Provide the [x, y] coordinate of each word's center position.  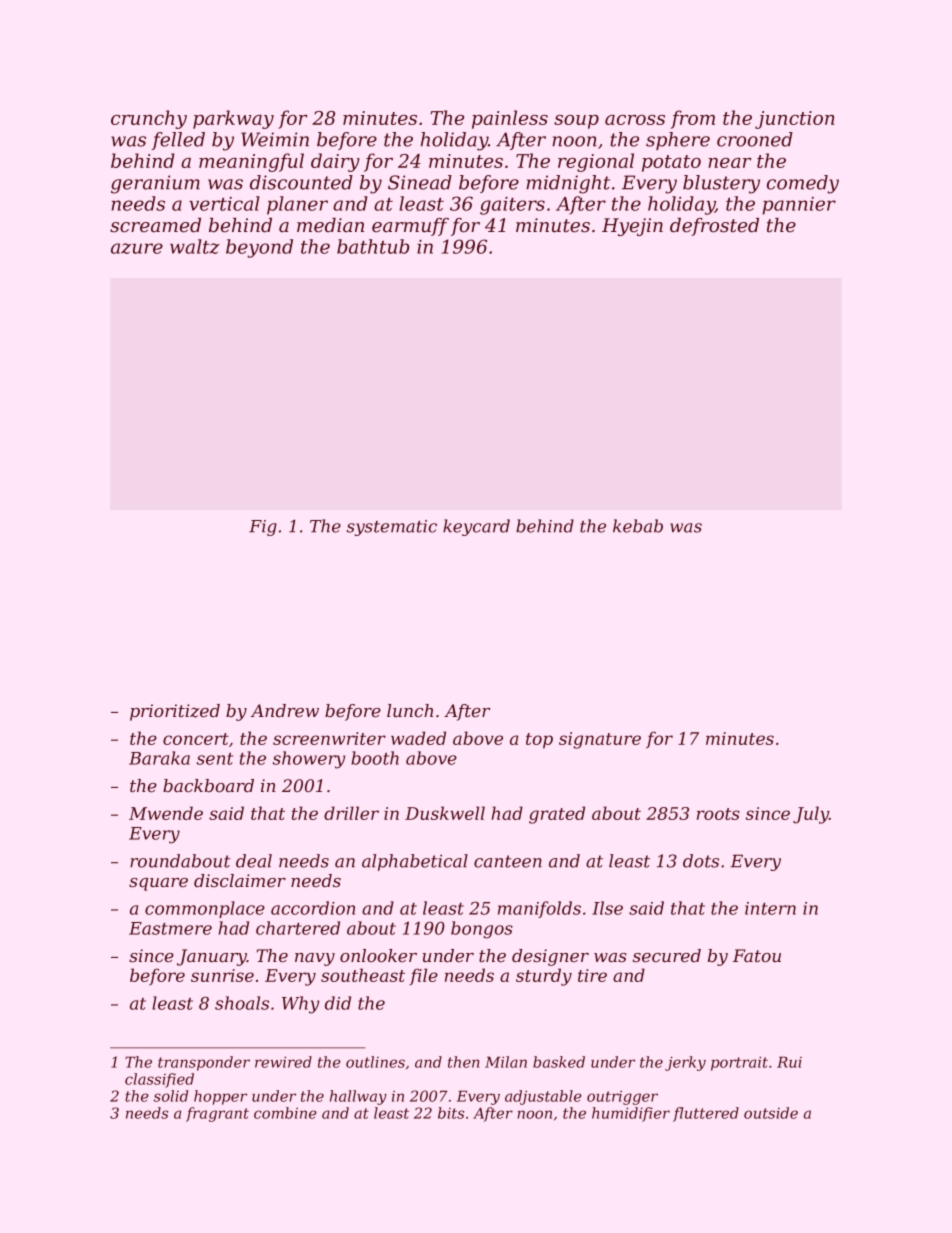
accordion [313, 908]
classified [159, 1080]
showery [309, 760]
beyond [259, 248]
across [635, 120]
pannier [799, 206]
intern [770, 908]
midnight [568, 184]
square [158, 884]
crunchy [149, 119]
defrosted [714, 227]
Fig [263, 528]
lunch [410, 710]
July [811, 815]
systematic [392, 528]
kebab [638, 526]
